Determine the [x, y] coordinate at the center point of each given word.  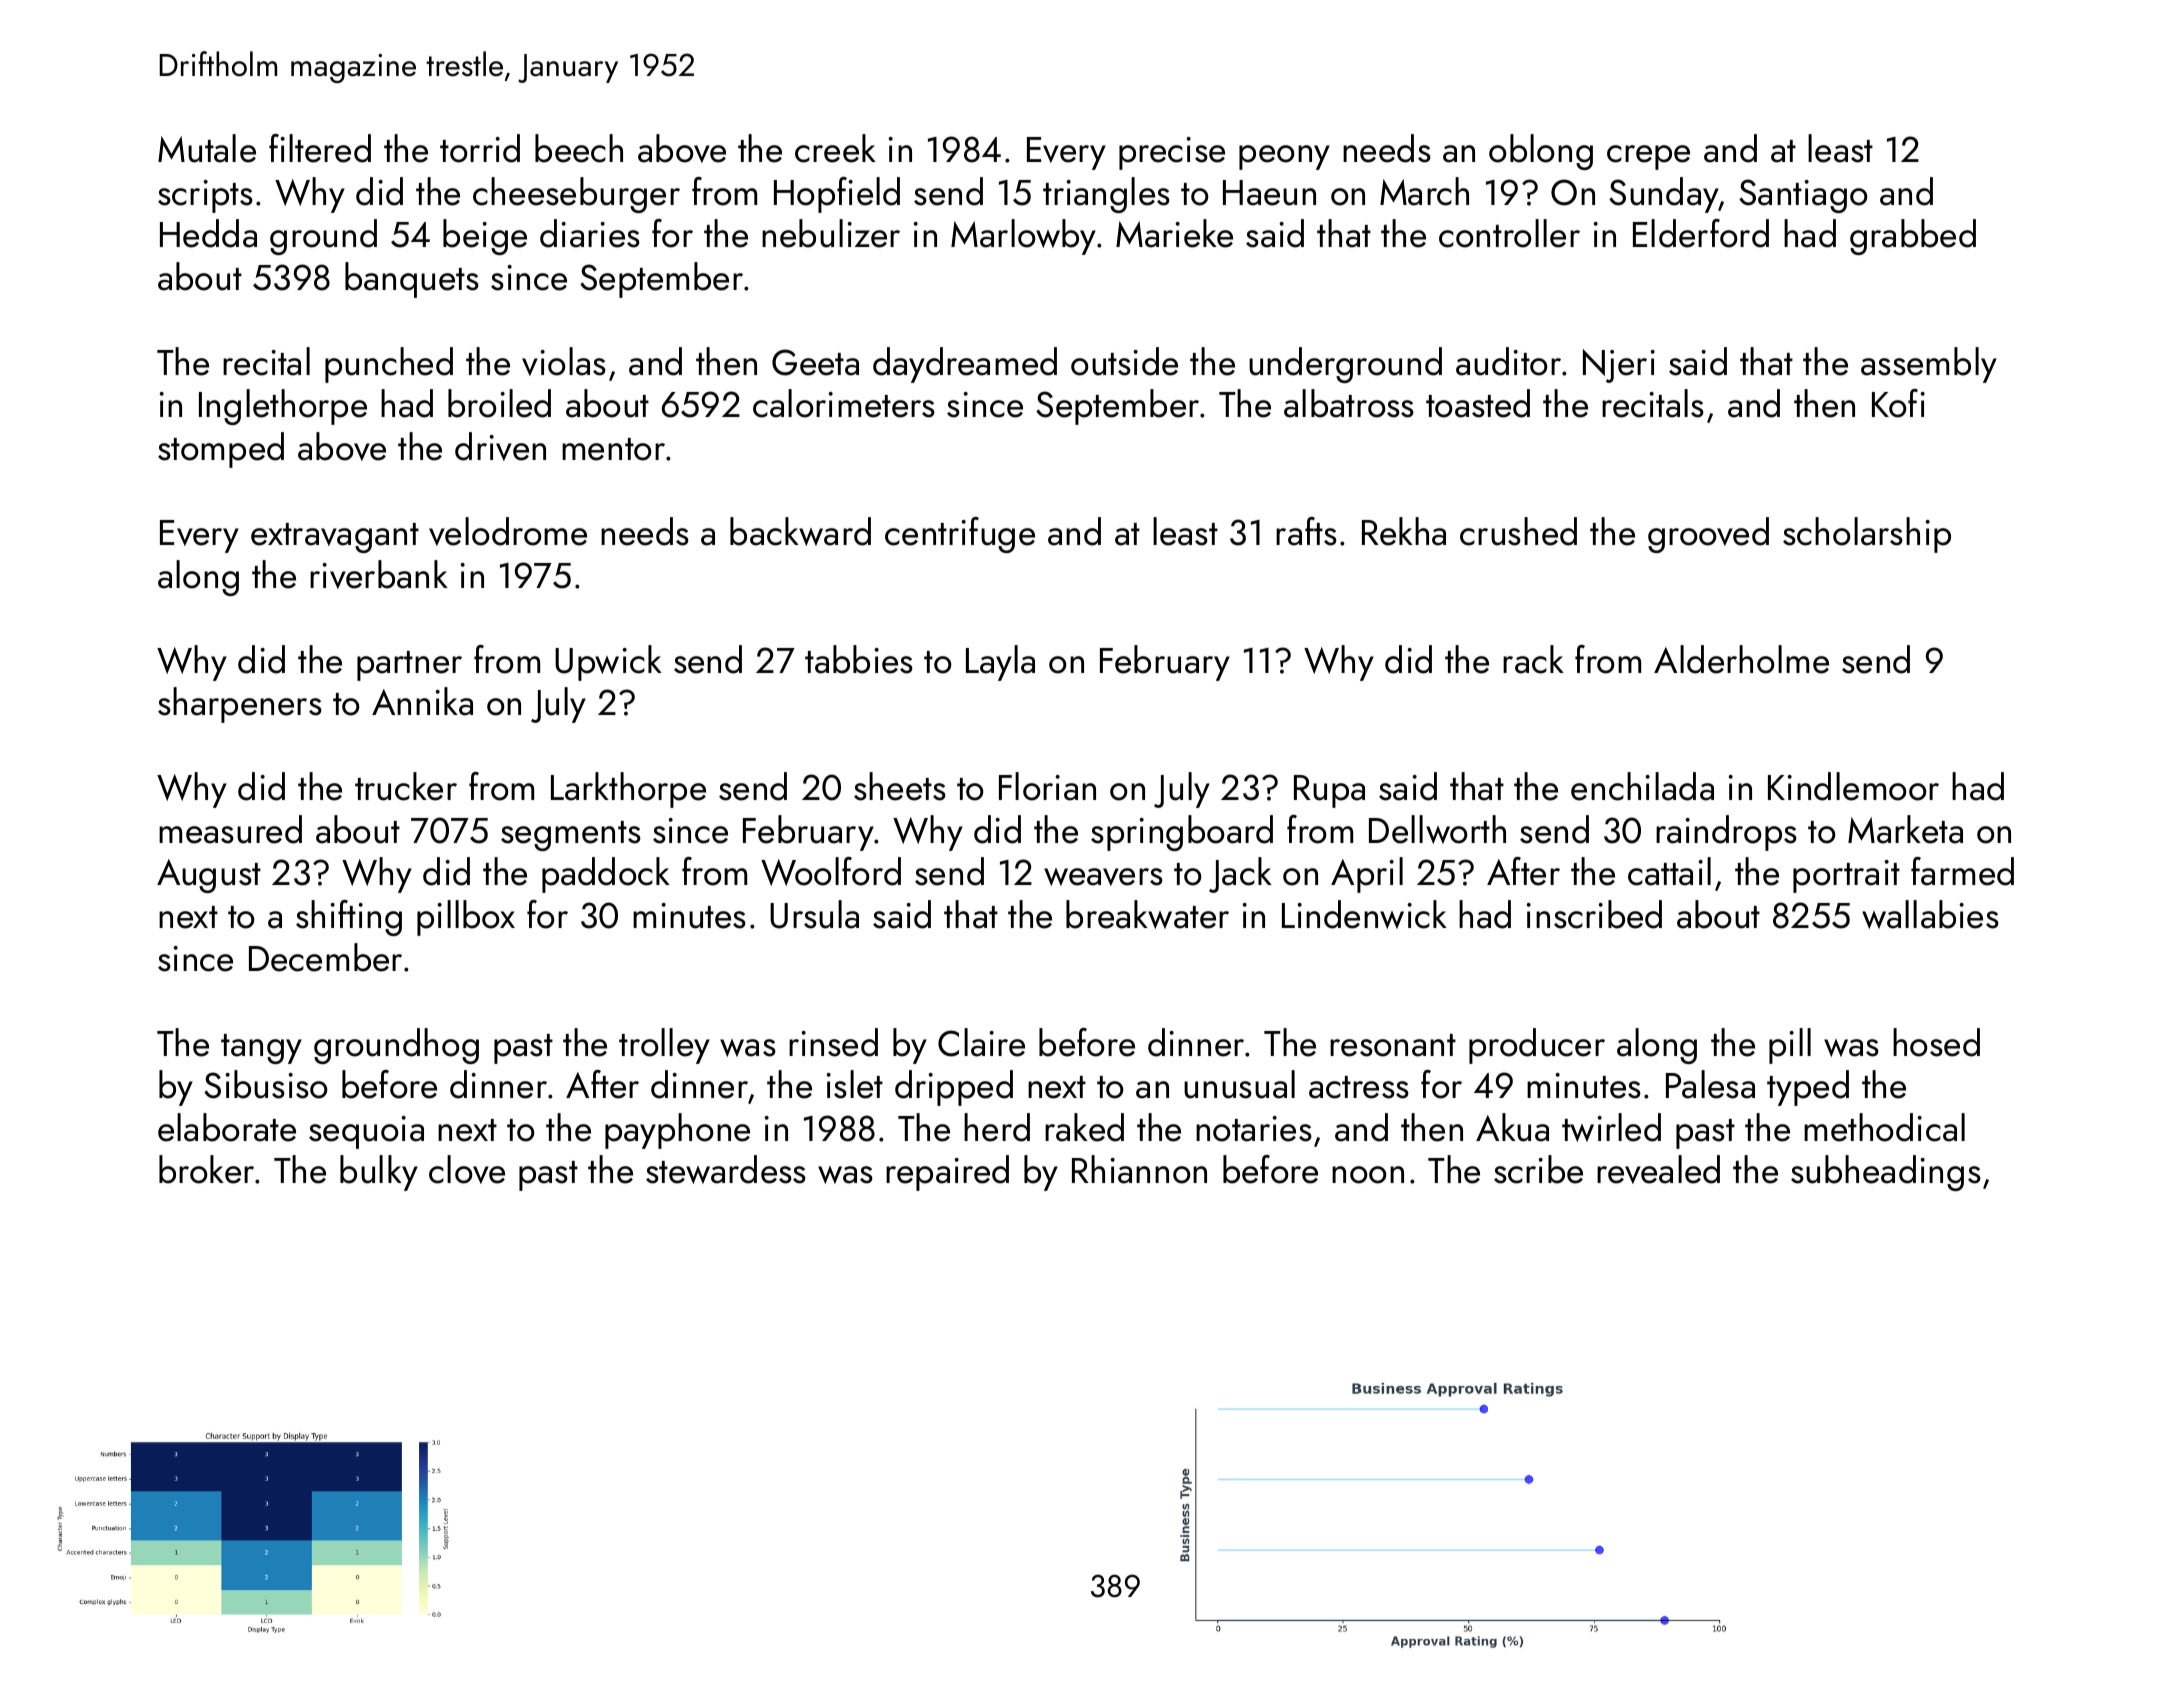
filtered [320, 148]
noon [1368, 1175]
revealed [1658, 1169]
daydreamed [965, 365]
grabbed [1913, 237]
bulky [379, 1173]
